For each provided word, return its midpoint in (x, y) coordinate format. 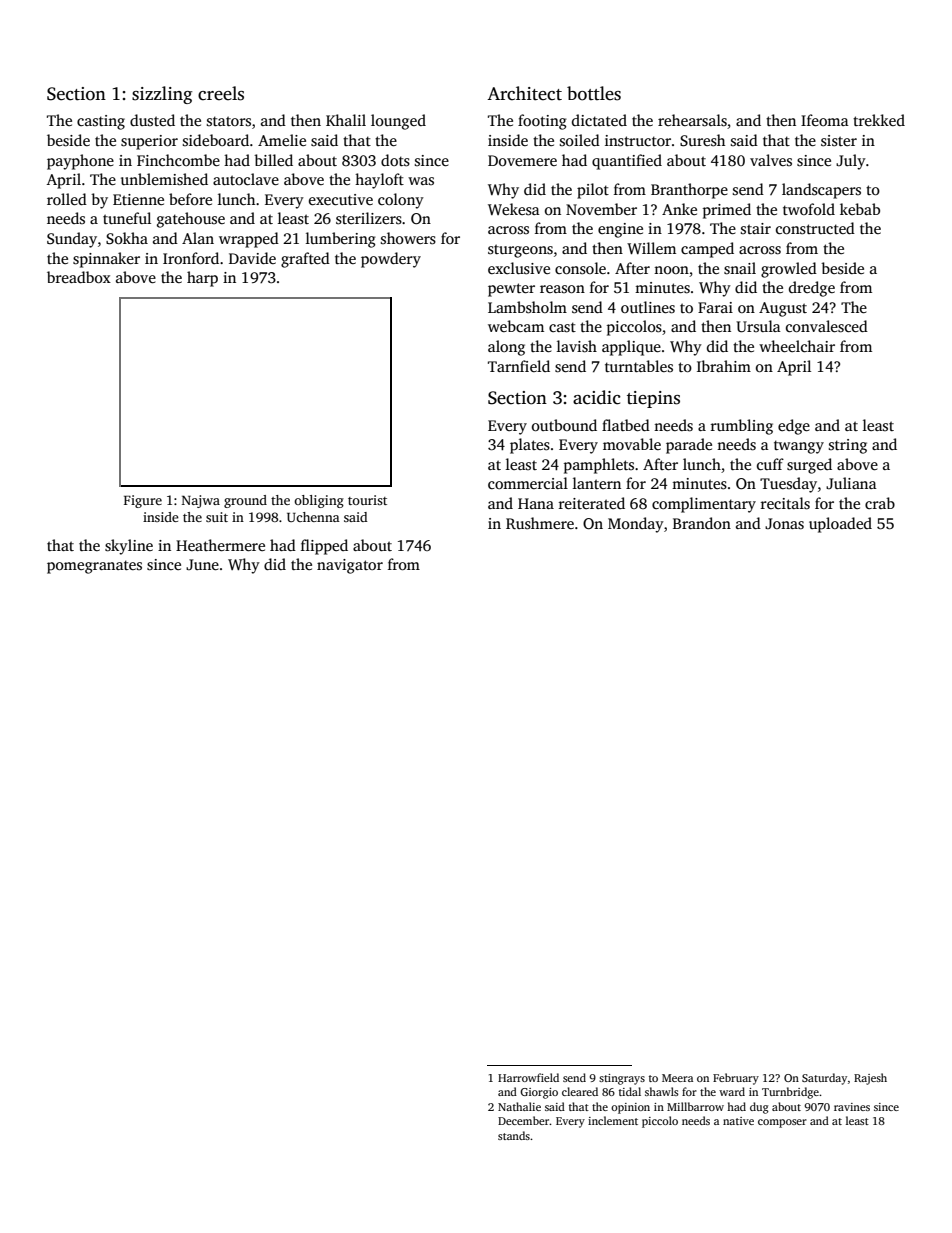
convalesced (827, 326)
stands (514, 1135)
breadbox (79, 277)
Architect (524, 93)
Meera (677, 1078)
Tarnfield (519, 366)
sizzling (162, 95)
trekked (879, 120)
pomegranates (94, 567)
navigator (350, 566)
